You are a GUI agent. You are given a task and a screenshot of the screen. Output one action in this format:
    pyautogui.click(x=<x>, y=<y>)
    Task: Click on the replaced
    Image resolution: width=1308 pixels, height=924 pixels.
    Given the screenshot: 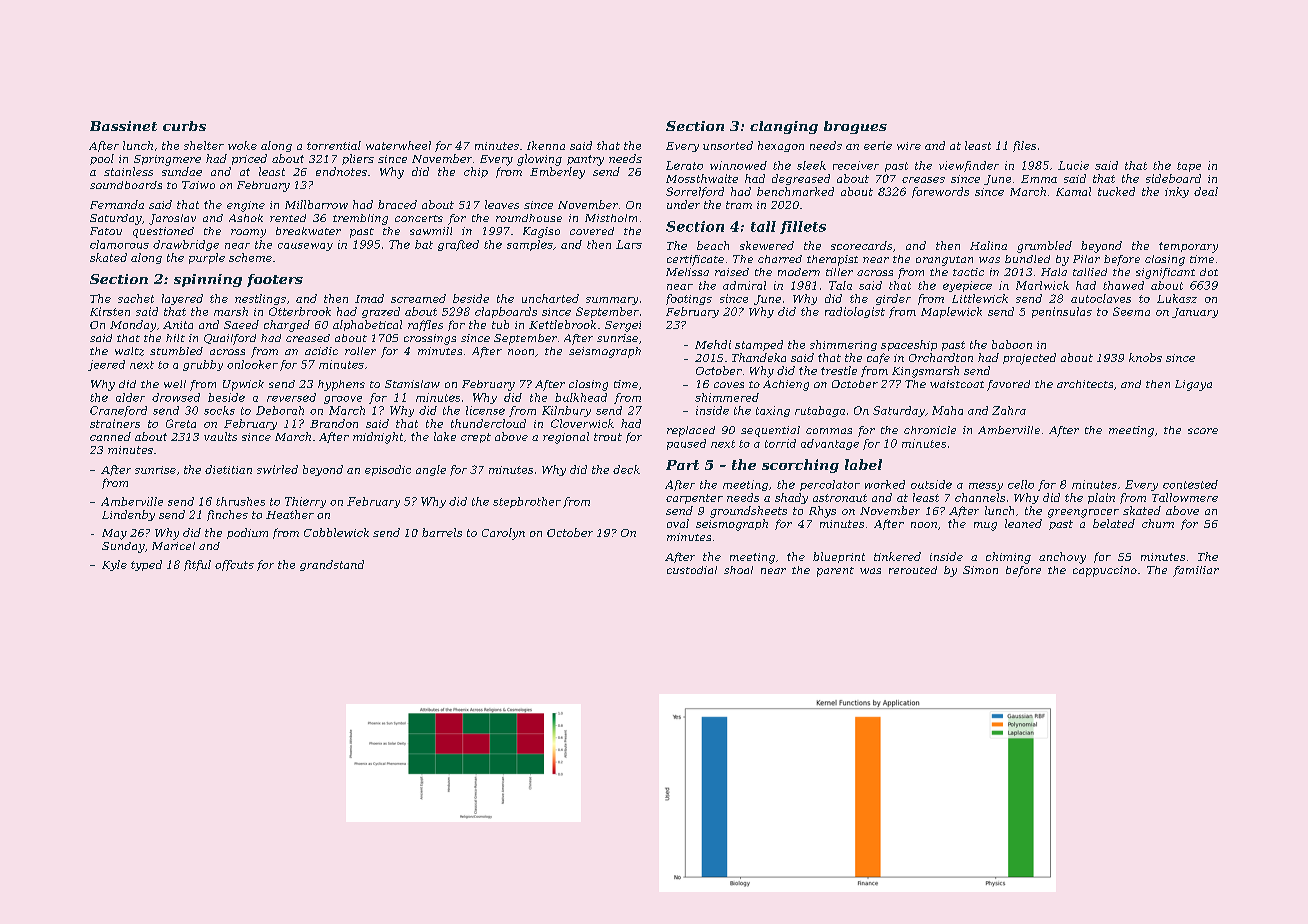 What is the action you would take?
    pyautogui.click(x=691, y=431)
